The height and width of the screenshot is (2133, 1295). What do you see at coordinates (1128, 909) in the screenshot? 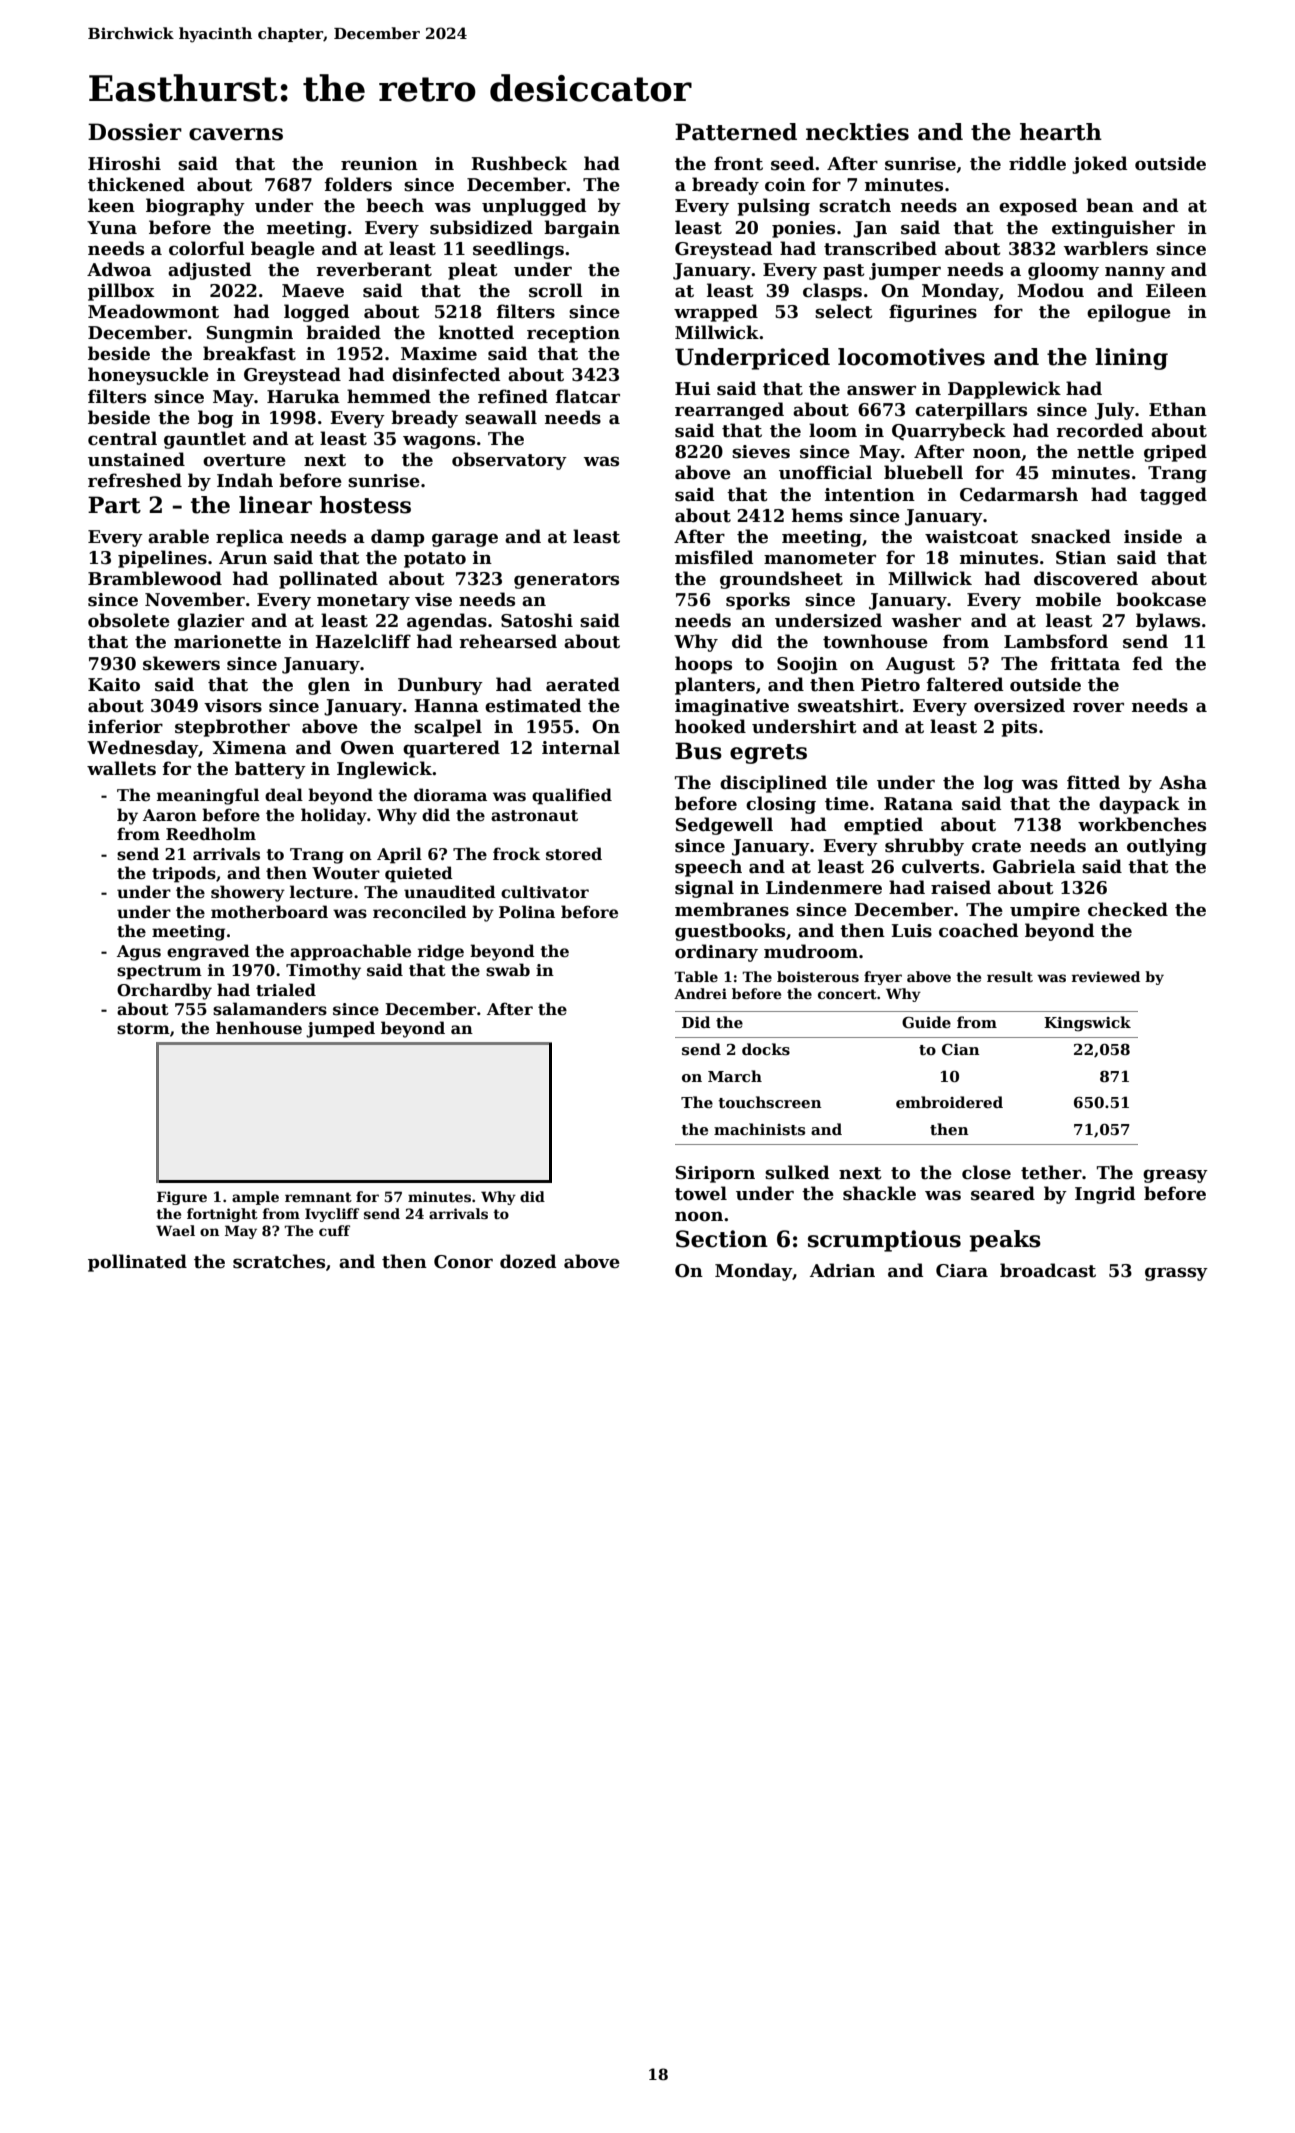
I see `checked` at bounding box center [1128, 909].
